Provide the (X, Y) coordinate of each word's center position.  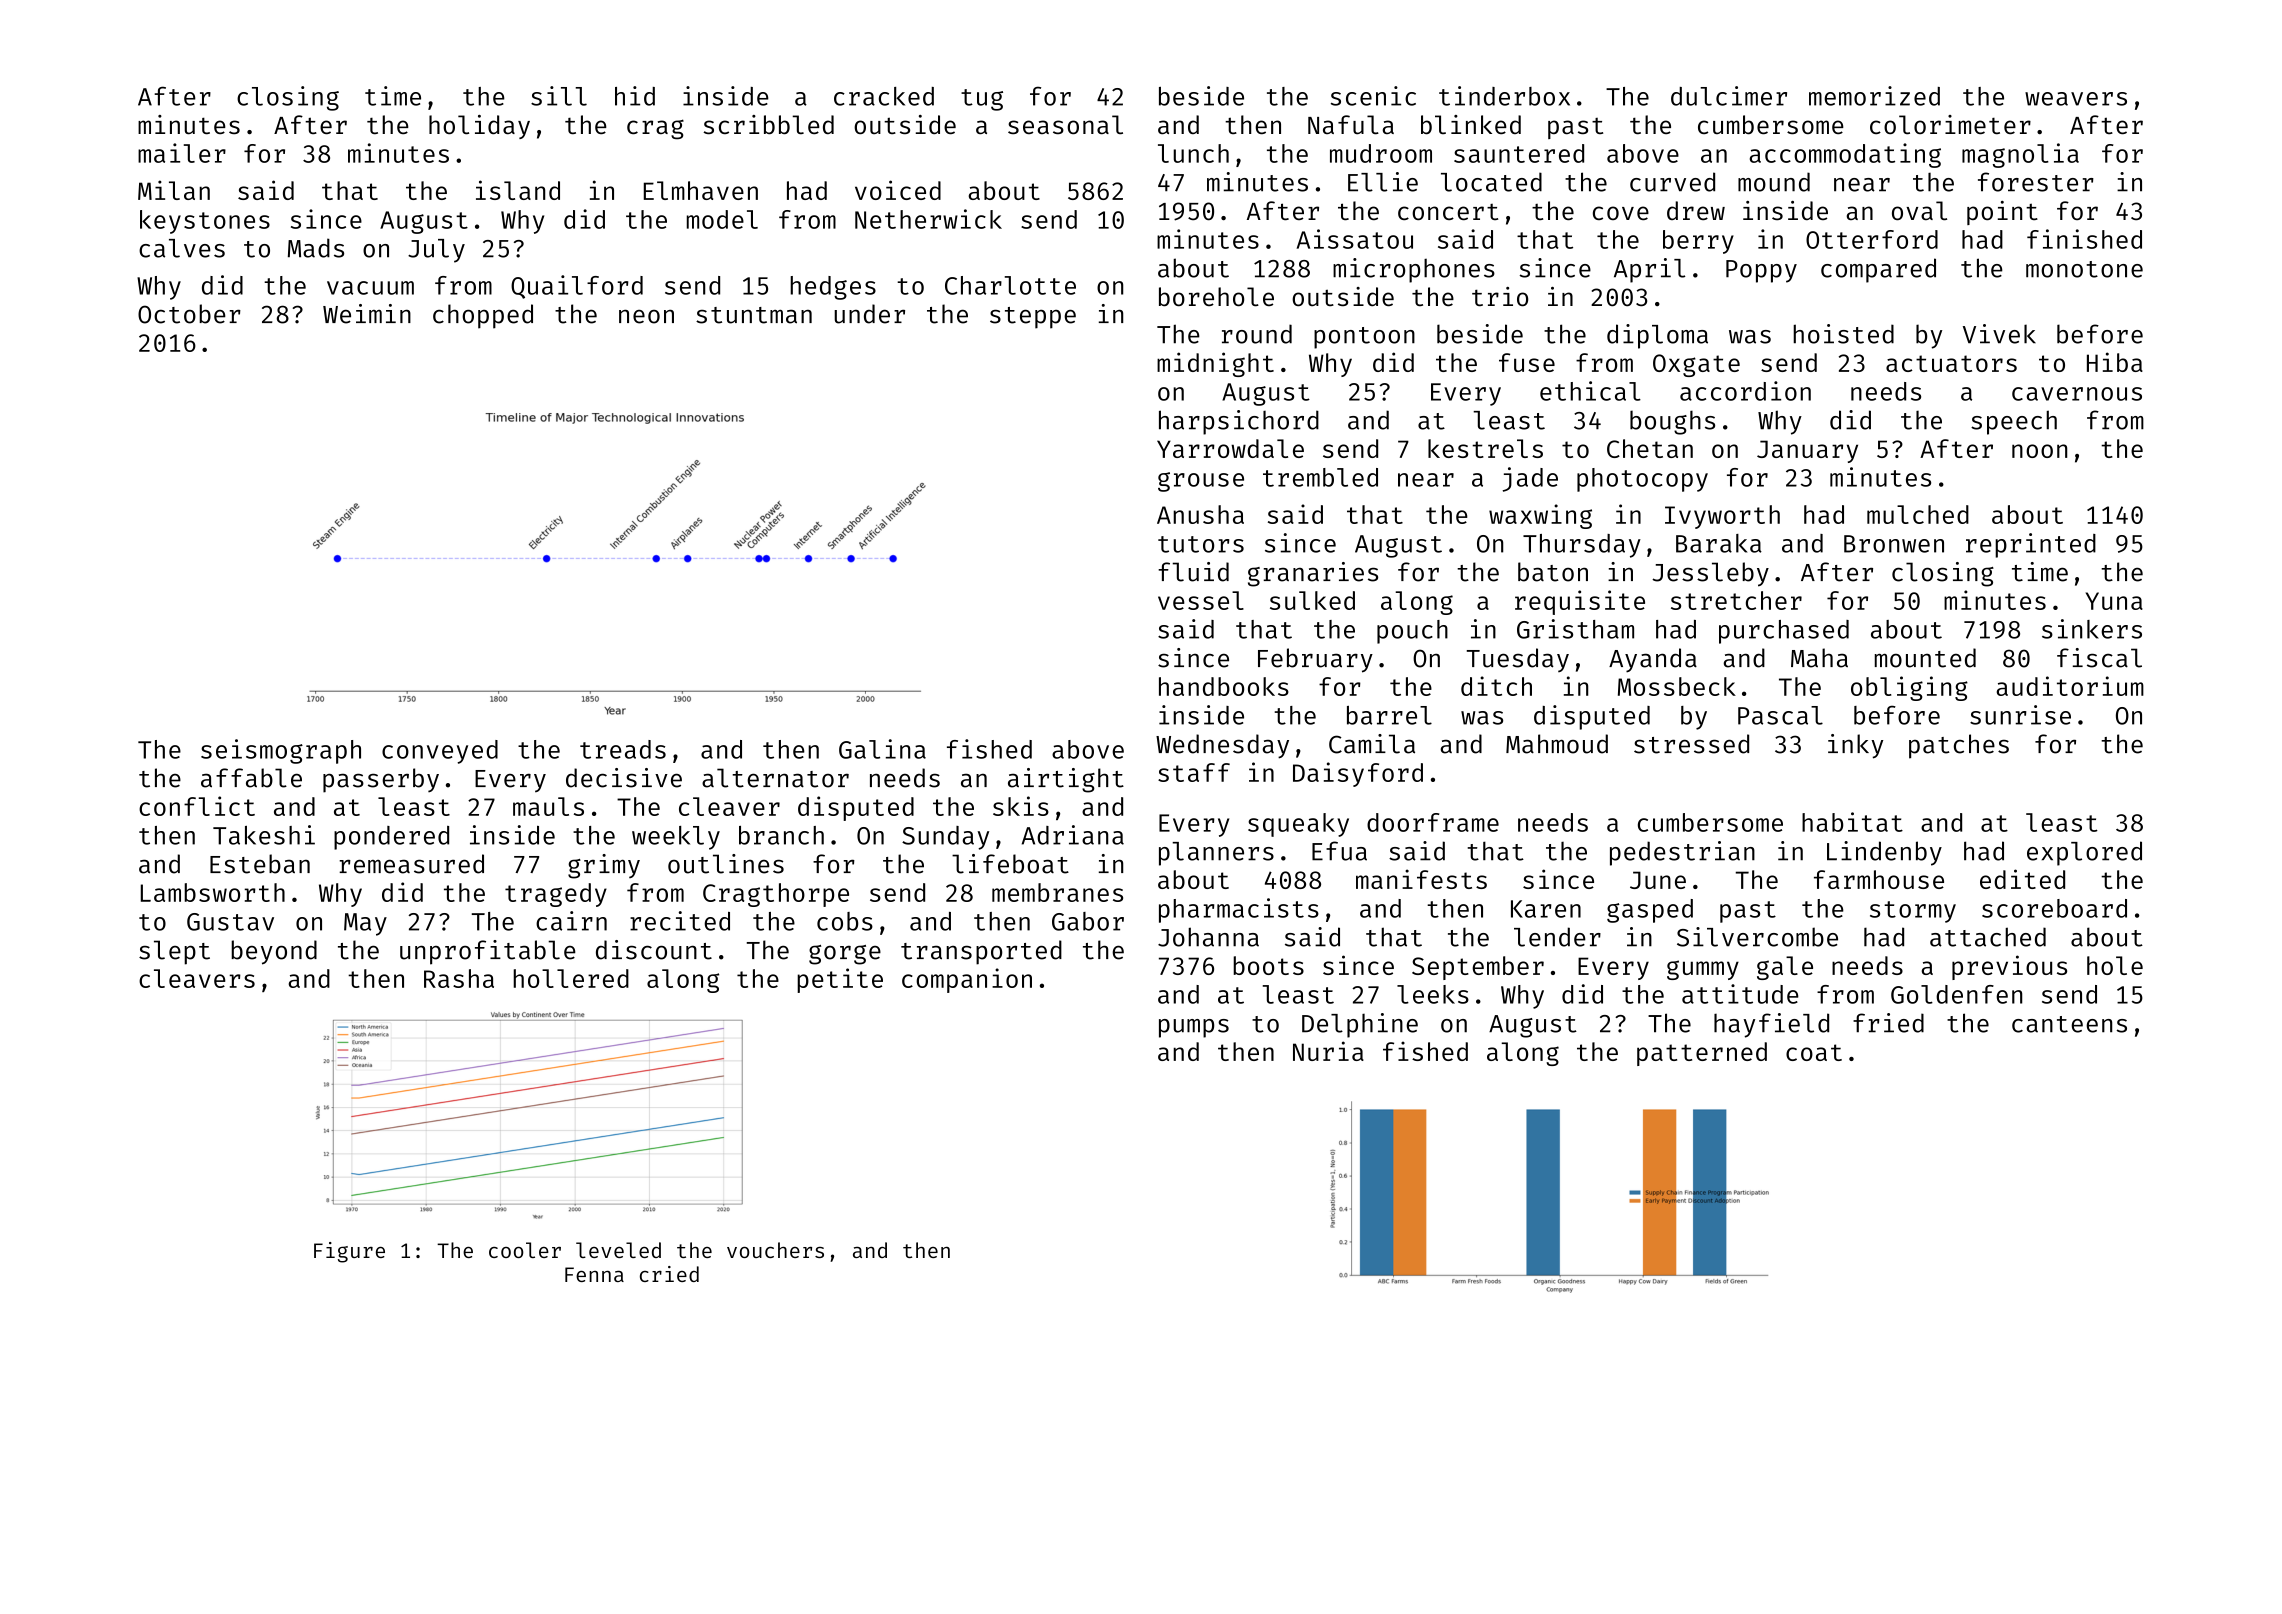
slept (174, 952)
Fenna (594, 1274)
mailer (182, 153)
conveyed (440, 752)
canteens (2069, 1024)
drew (1696, 210)
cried (669, 1274)
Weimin (367, 314)
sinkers (2092, 629)
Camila (1372, 744)
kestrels (1485, 448)
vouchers (775, 1250)
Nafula (1351, 125)
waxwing (1540, 516)
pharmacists (1239, 910)
